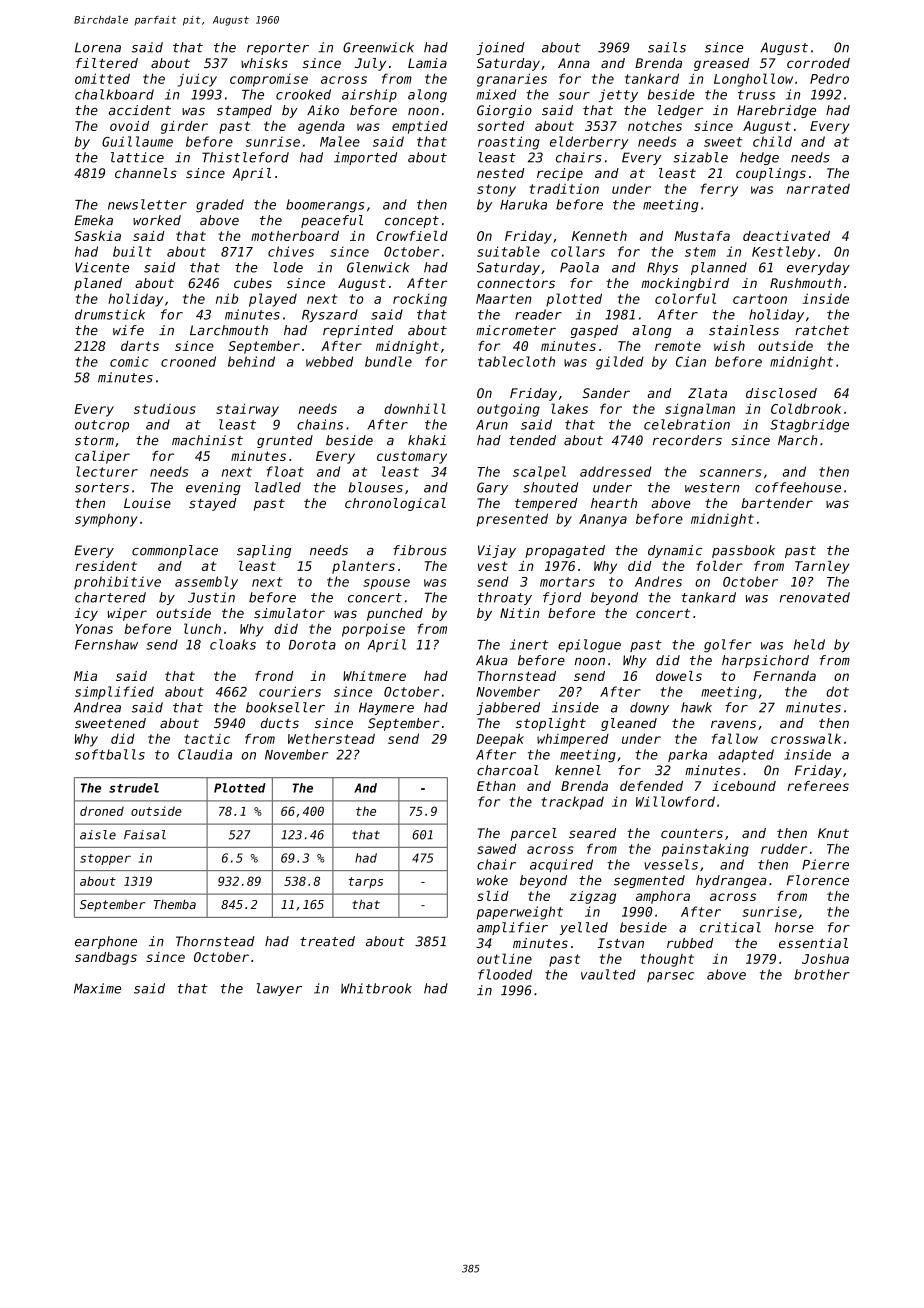  I want to click on sawed, so click(497, 849).
